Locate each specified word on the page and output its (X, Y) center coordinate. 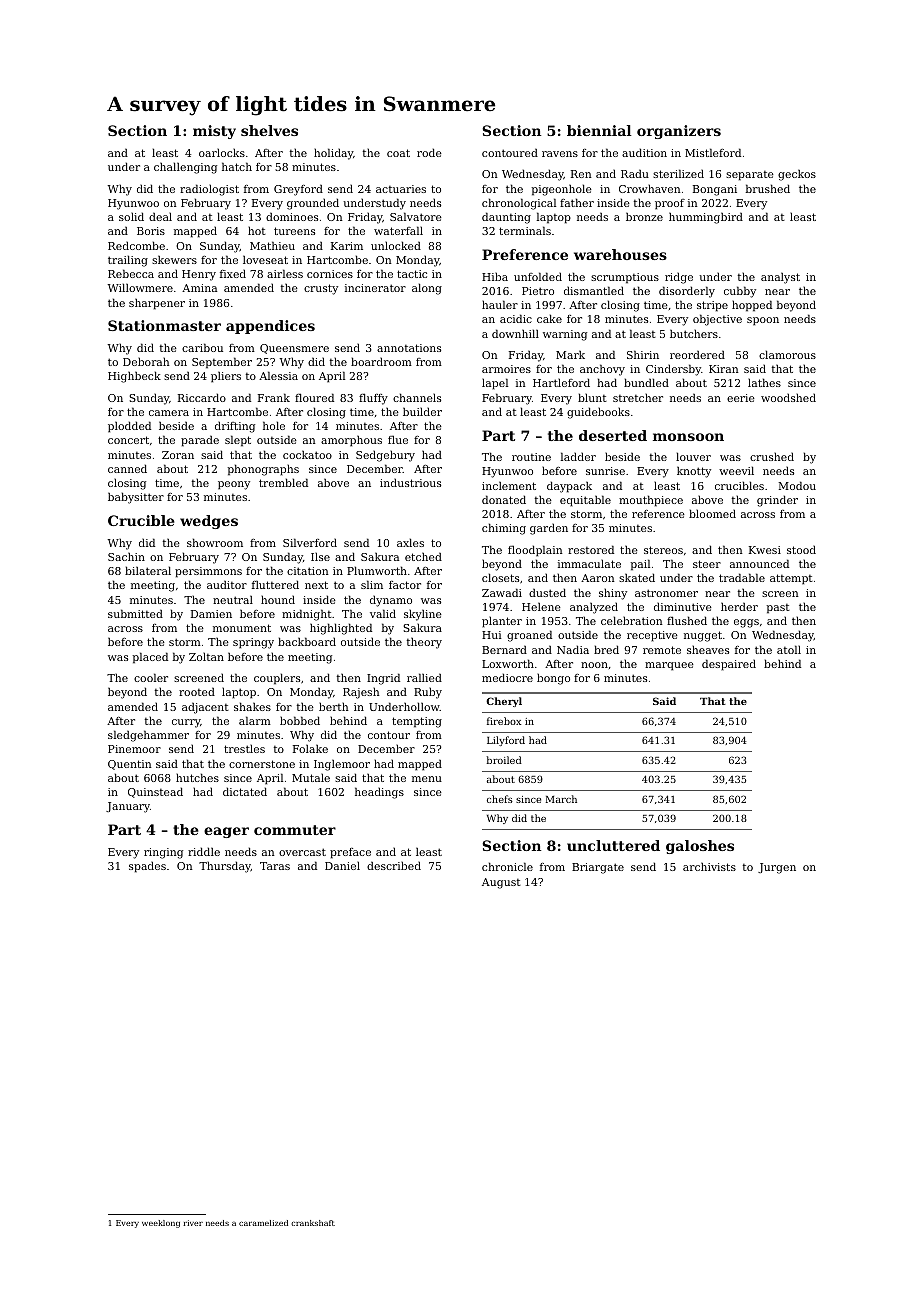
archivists (709, 866)
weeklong (161, 1224)
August (501, 883)
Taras (275, 866)
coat (398, 153)
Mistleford (713, 152)
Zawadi (502, 592)
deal (160, 216)
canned (127, 468)
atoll (789, 649)
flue (398, 439)
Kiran (724, 369)
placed (150, 658)
